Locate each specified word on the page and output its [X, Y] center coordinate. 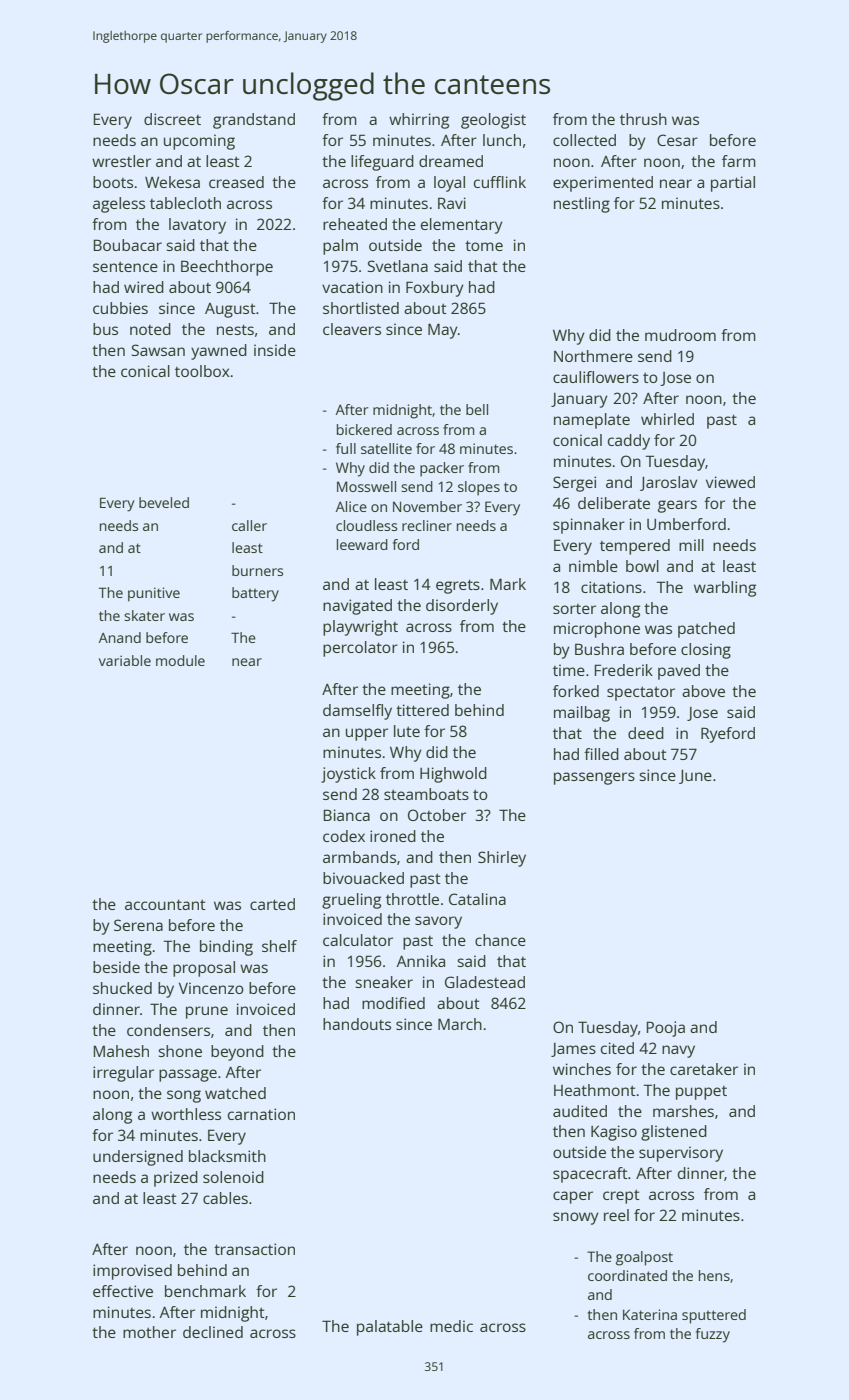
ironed [393, 836]
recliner [427, 525]
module [180, 660]
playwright [360, 628]
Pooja [666, 1029]
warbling [725, 589]
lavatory [197, 226]
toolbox [202, 371]
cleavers [352, 329]
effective [123, 1291]
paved [679, 672]
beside [116, 967]
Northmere [593, 356]
